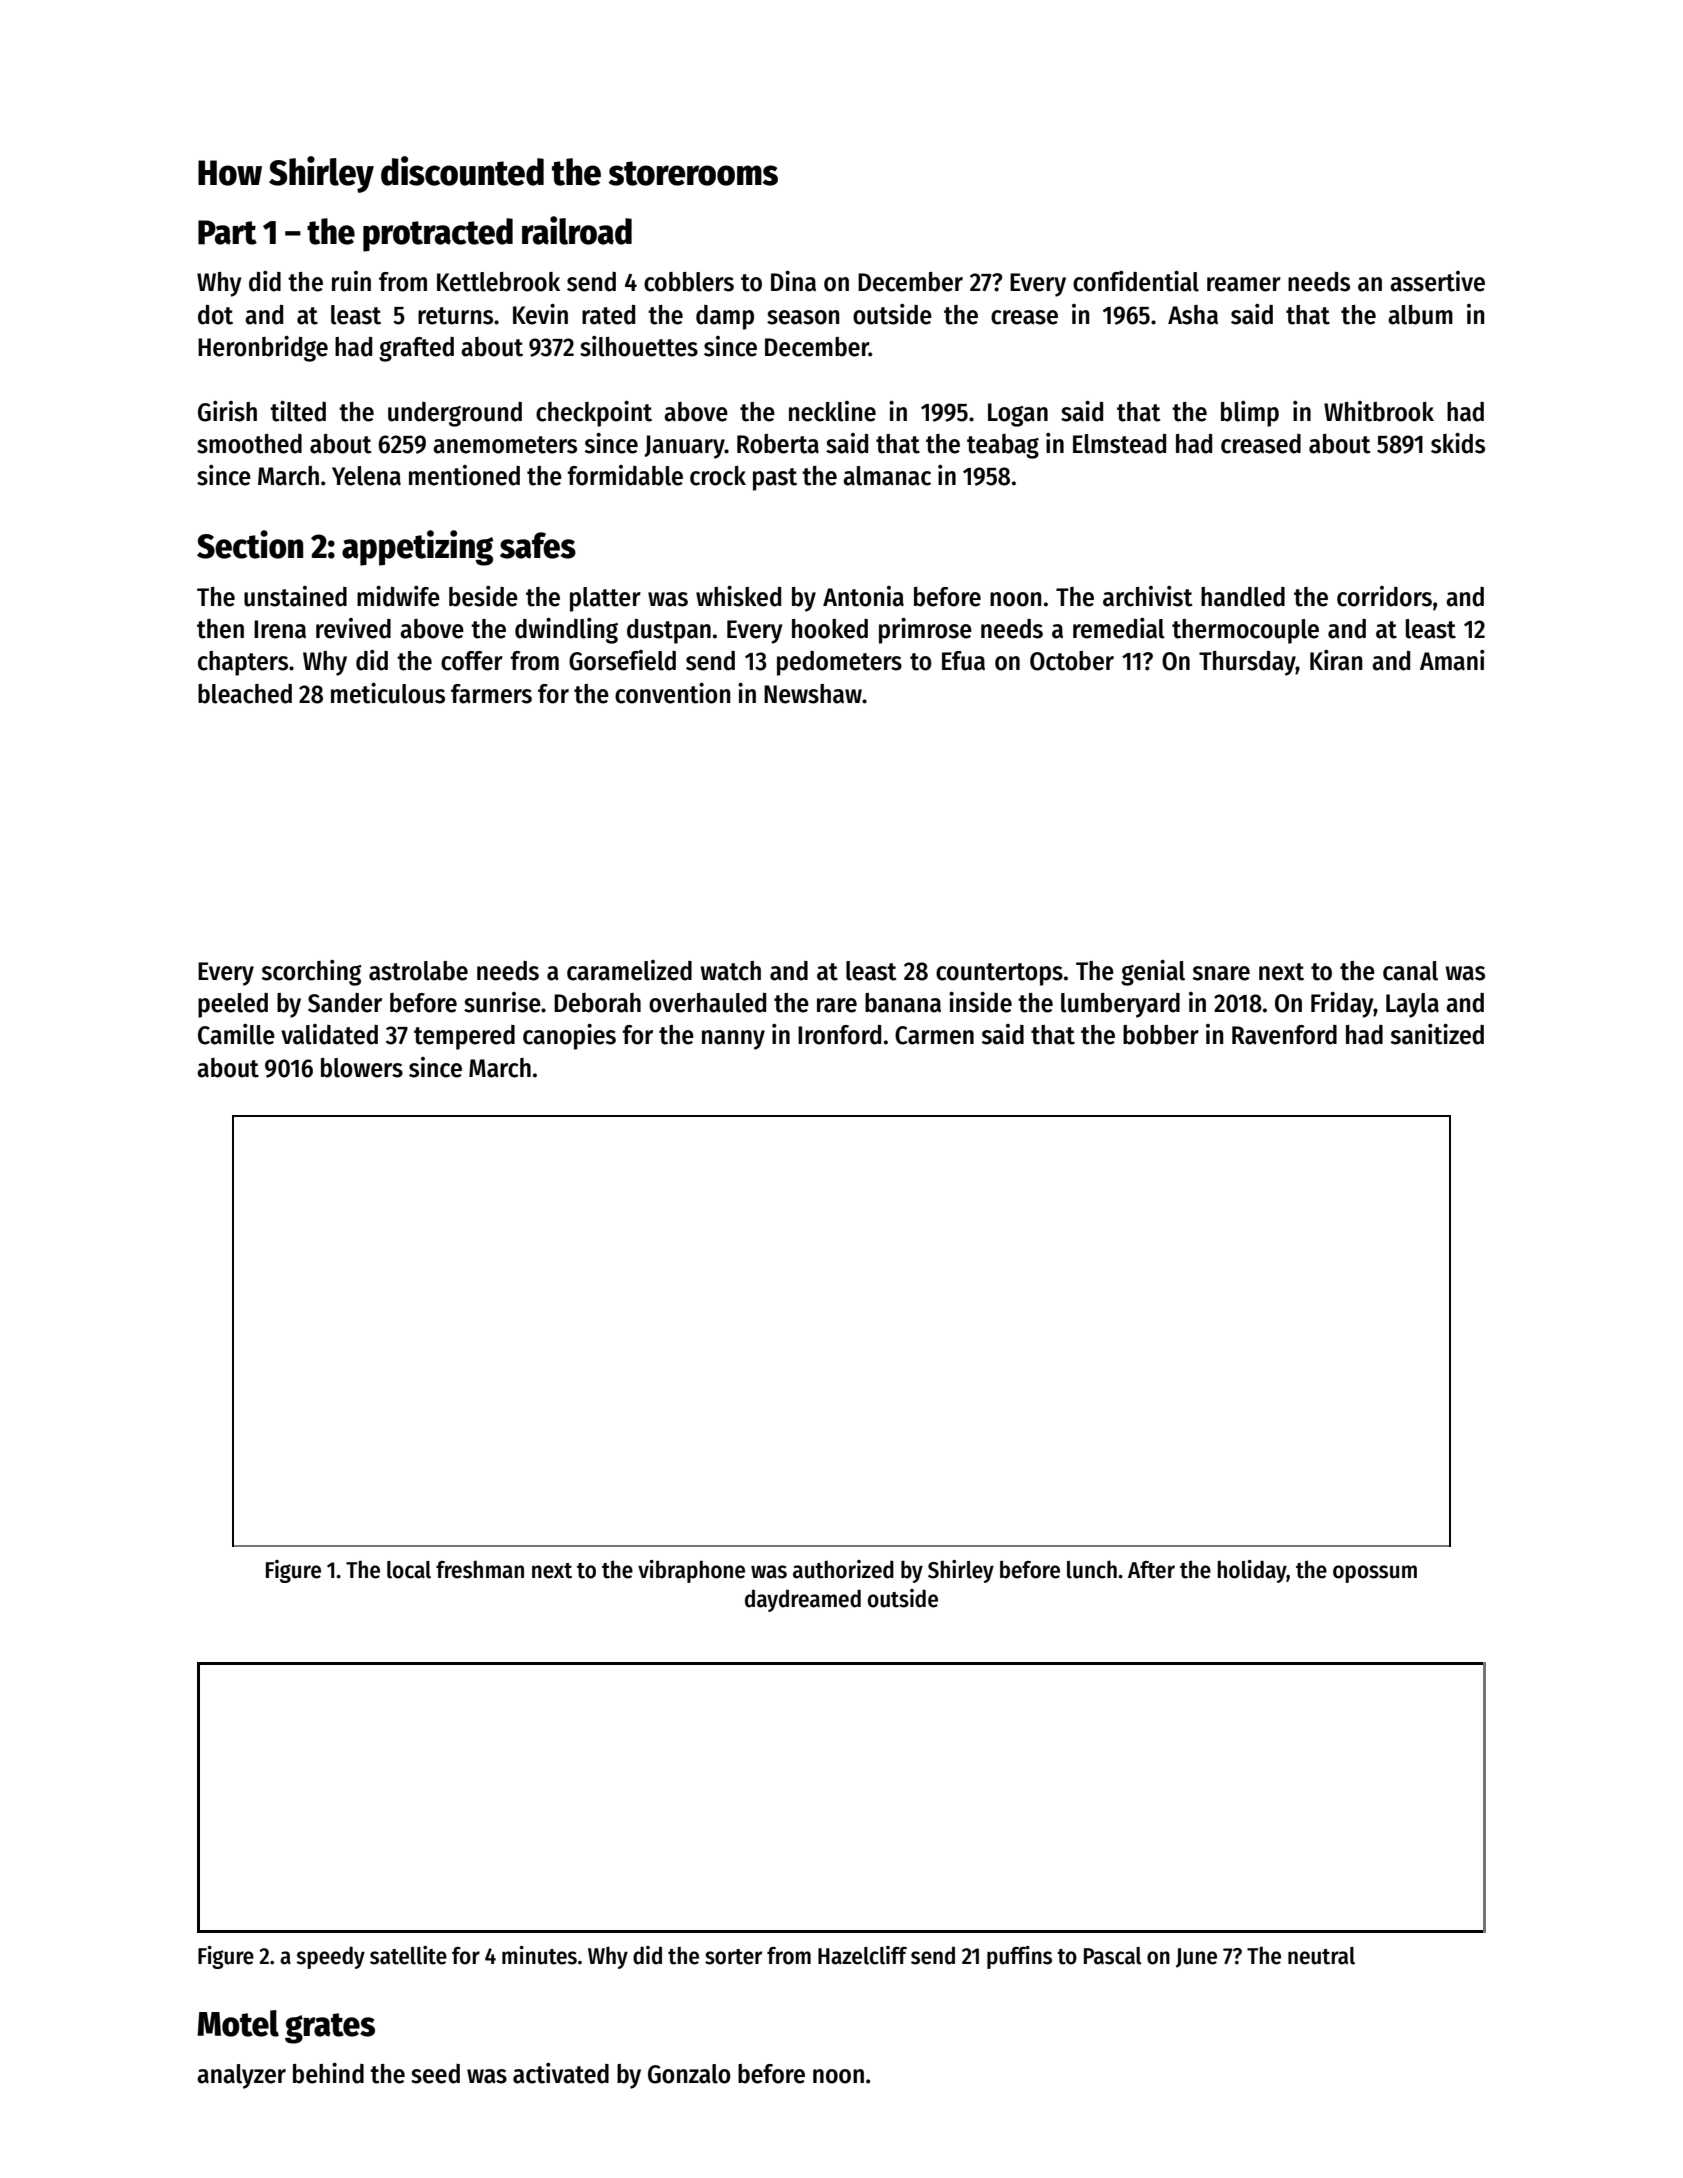 This document has height=2178, width=1683. I want to click on satellite, so click(408, 1955).
